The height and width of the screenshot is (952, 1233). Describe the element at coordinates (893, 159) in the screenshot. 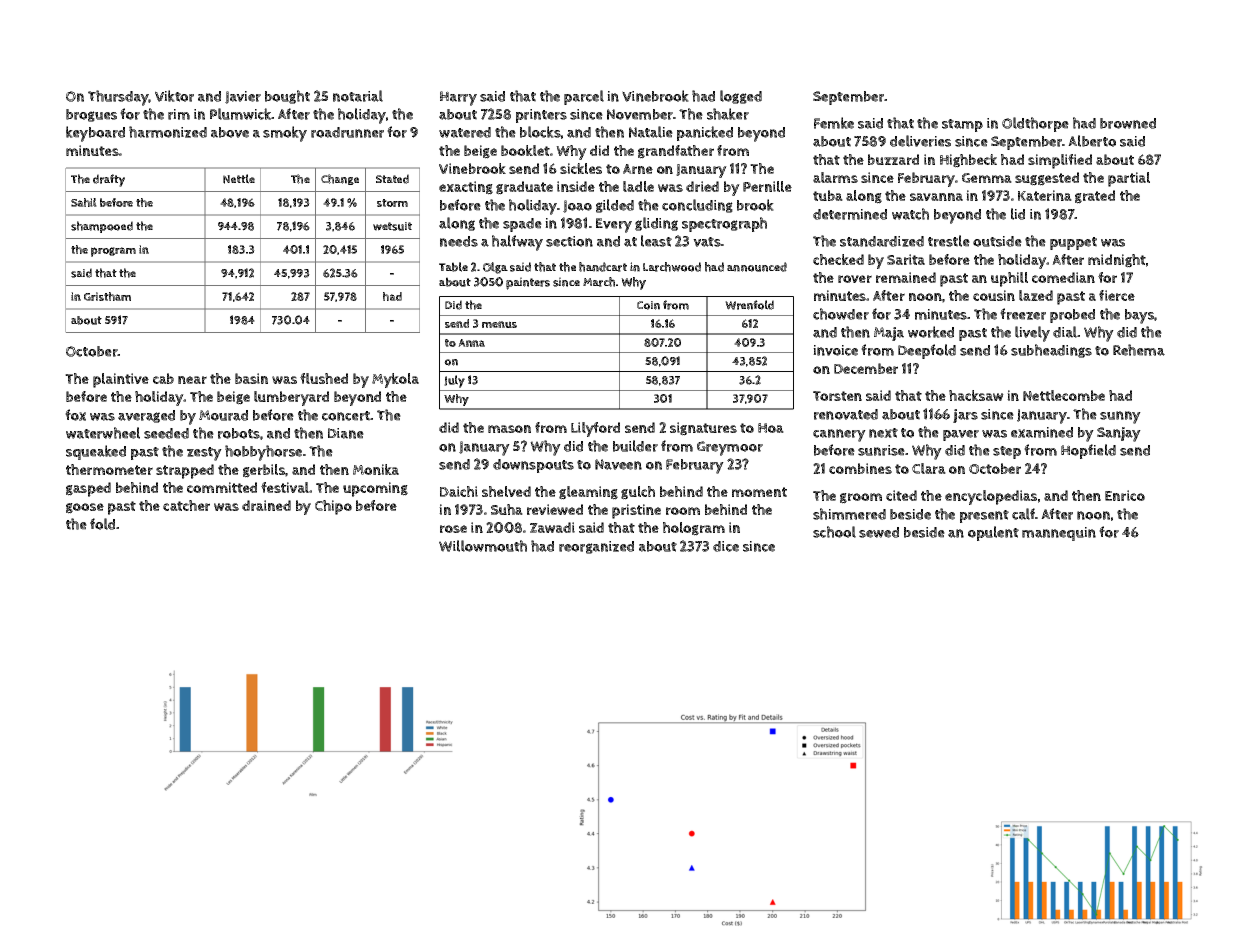

I see `buzzard` at that location.
